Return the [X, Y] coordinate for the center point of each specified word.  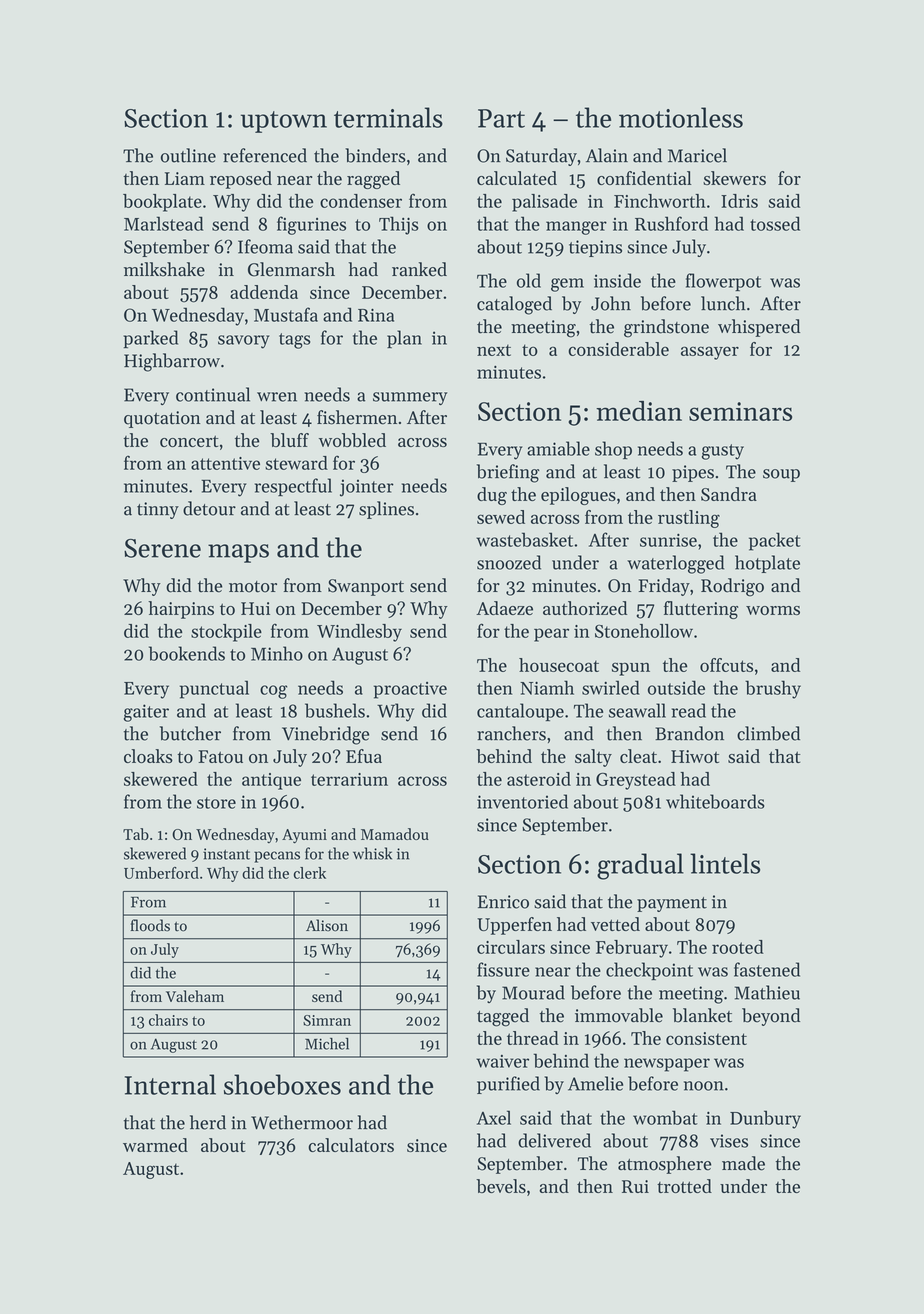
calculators [351, 1145]
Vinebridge [325, 735]
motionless [681, 117]
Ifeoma [265, 246]
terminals [388, 117]
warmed [155, 1145]
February [632, 949]
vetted [615, 924]
